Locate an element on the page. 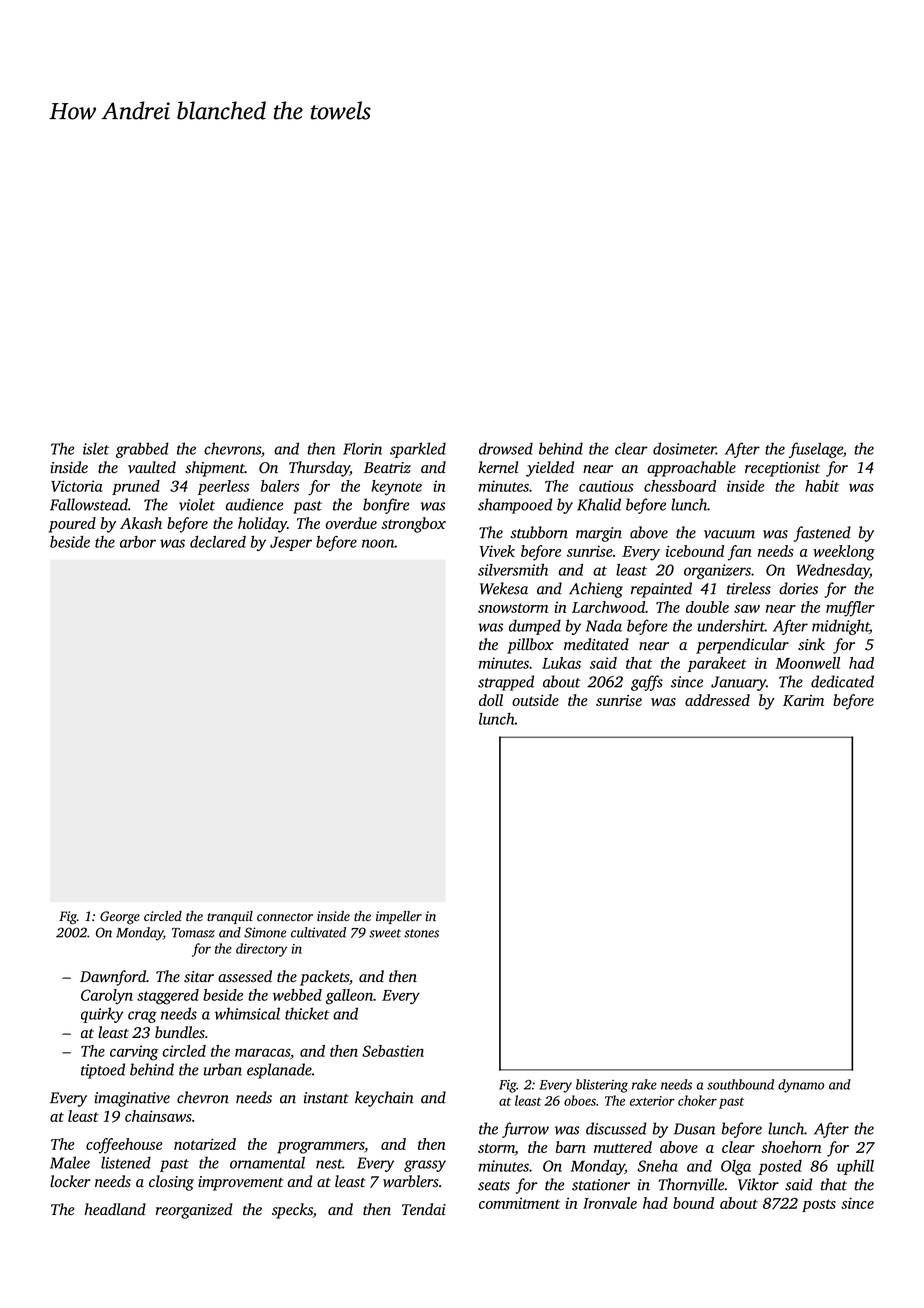 The image size is (924, 1308). yielded is located at coordinates (550, 469).
